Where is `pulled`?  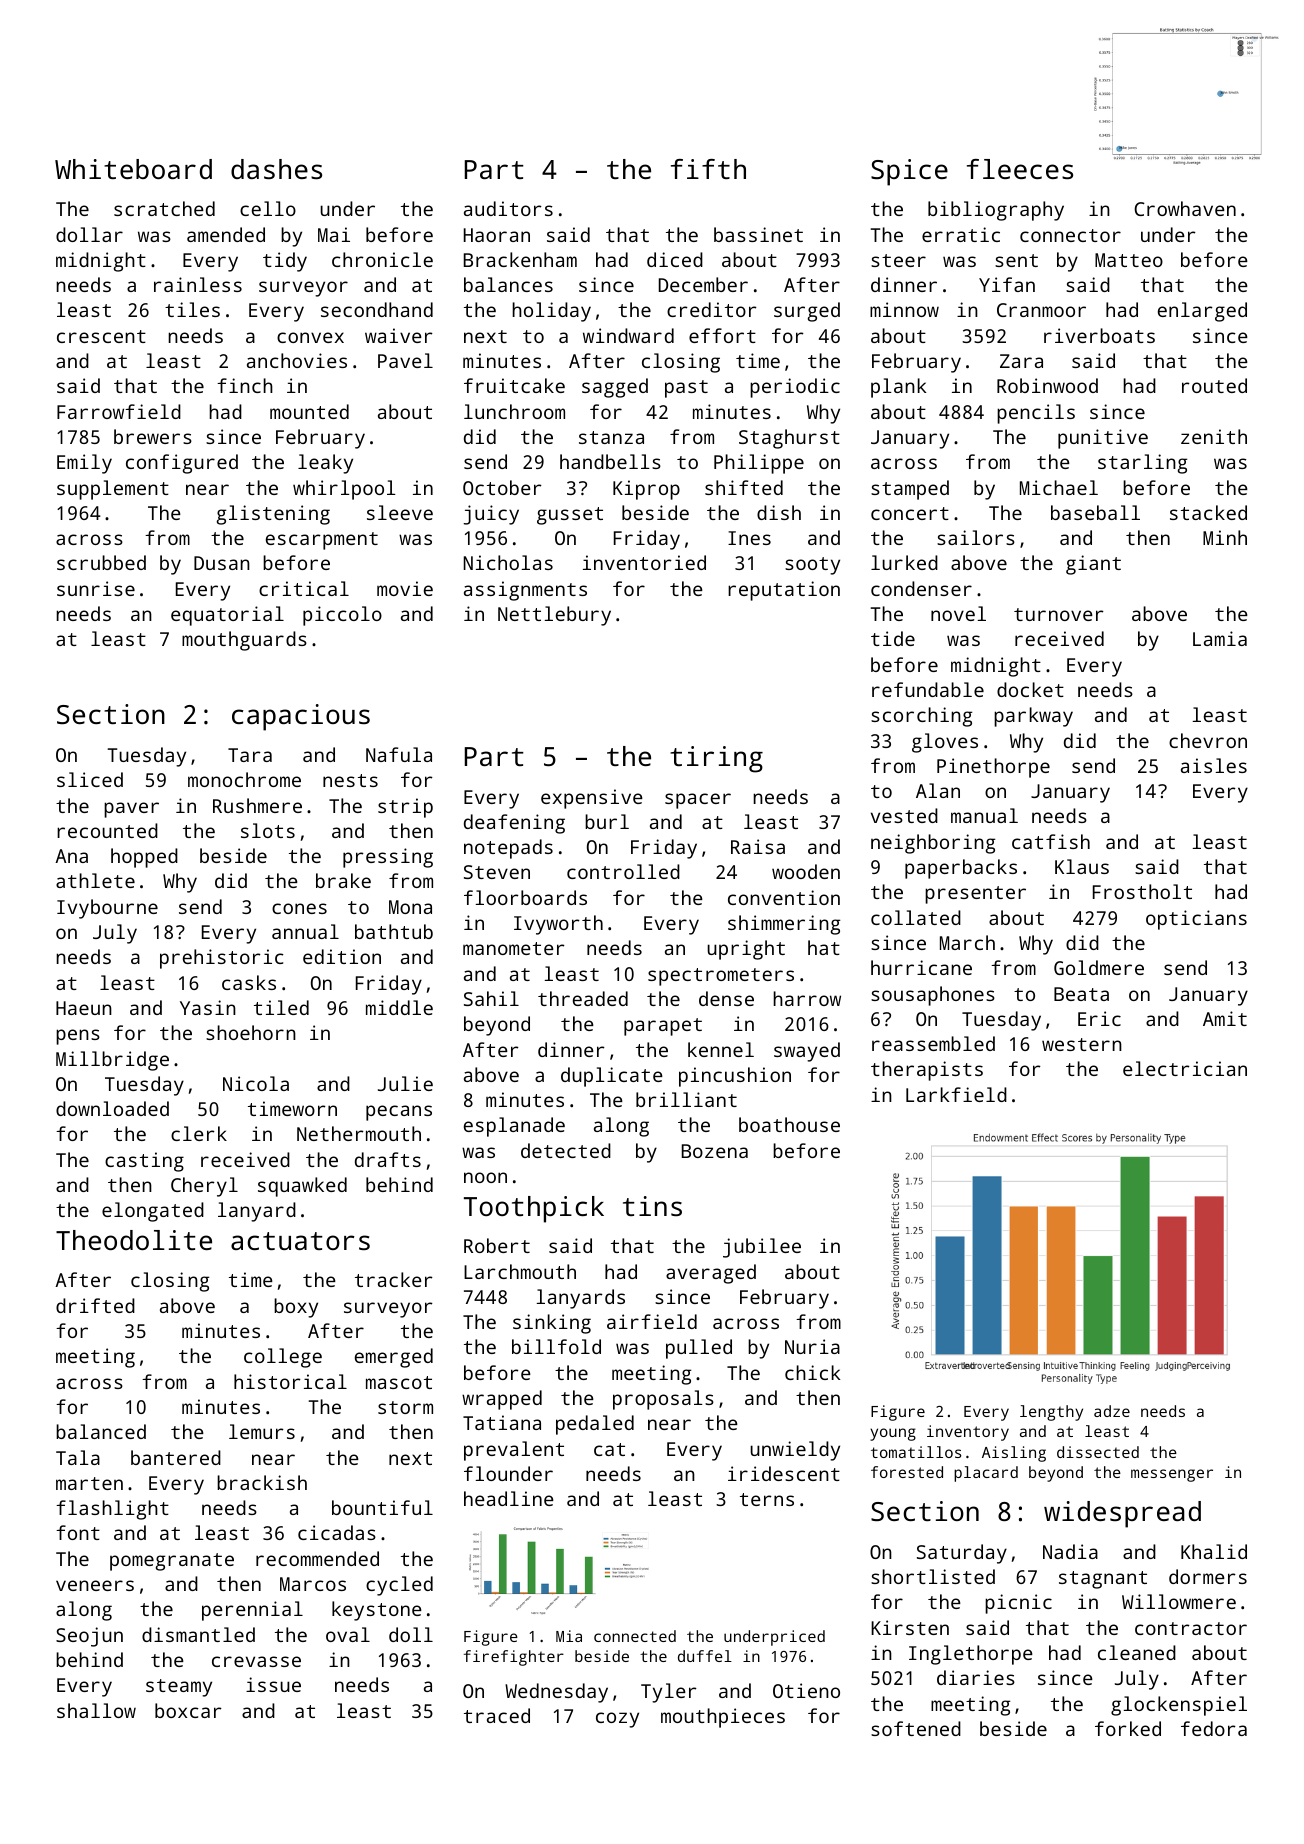
pulled is located at coordinates (699, 1349).
